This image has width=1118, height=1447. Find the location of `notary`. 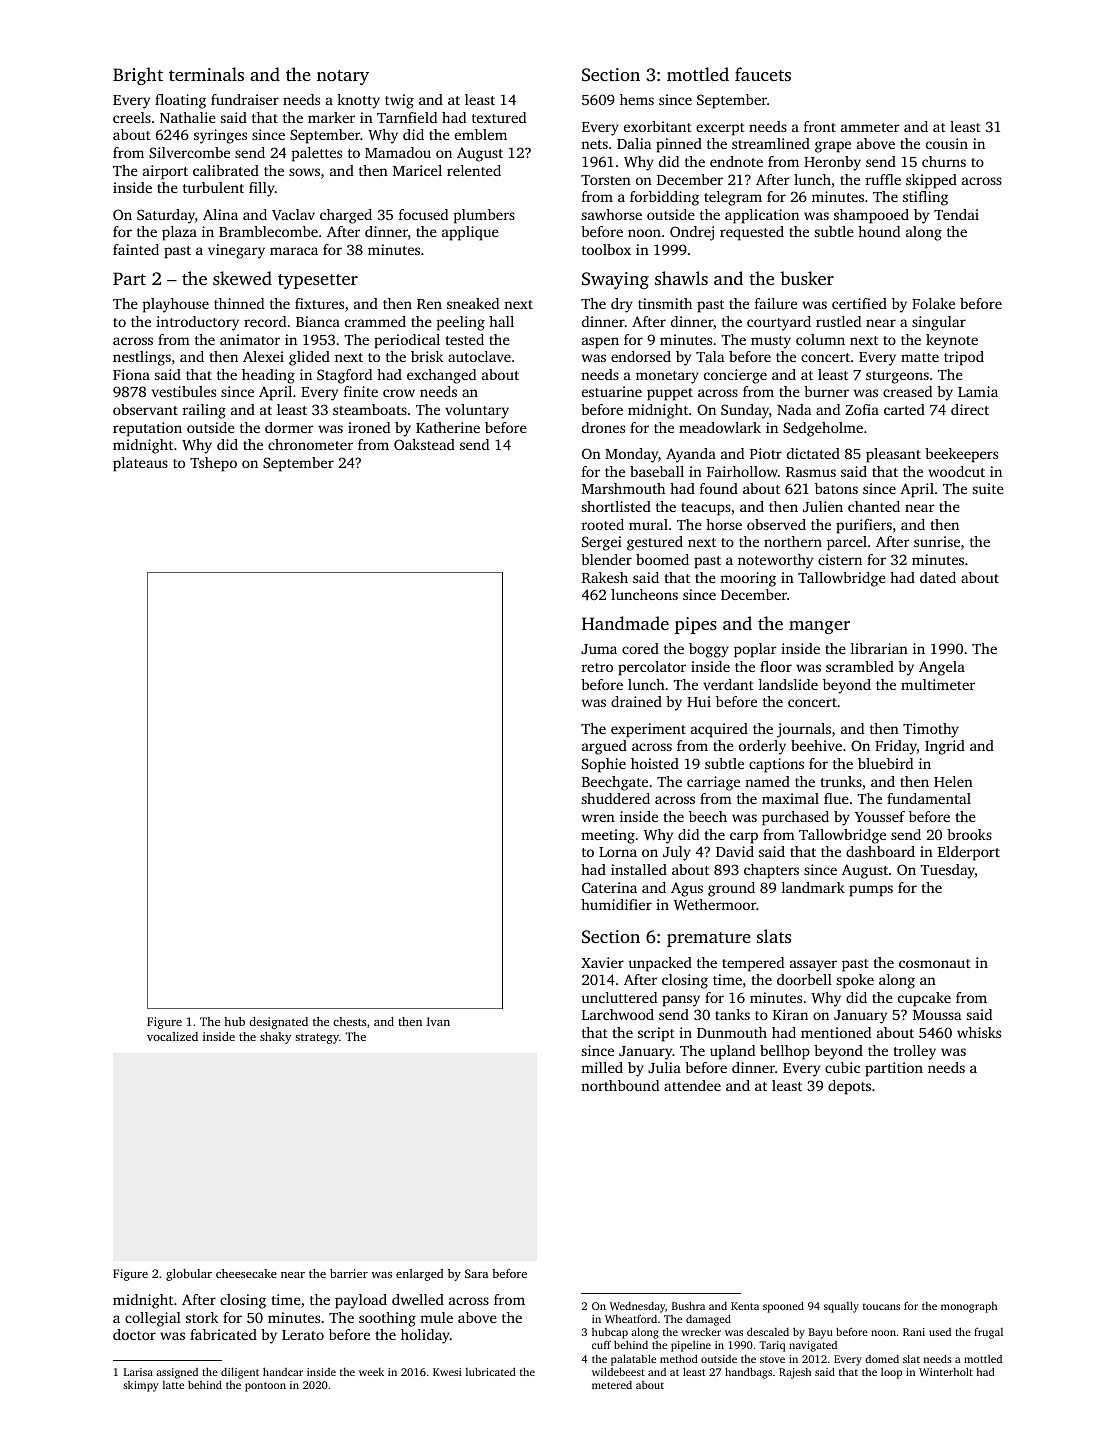

notary is located at coordinates (343, 77).
